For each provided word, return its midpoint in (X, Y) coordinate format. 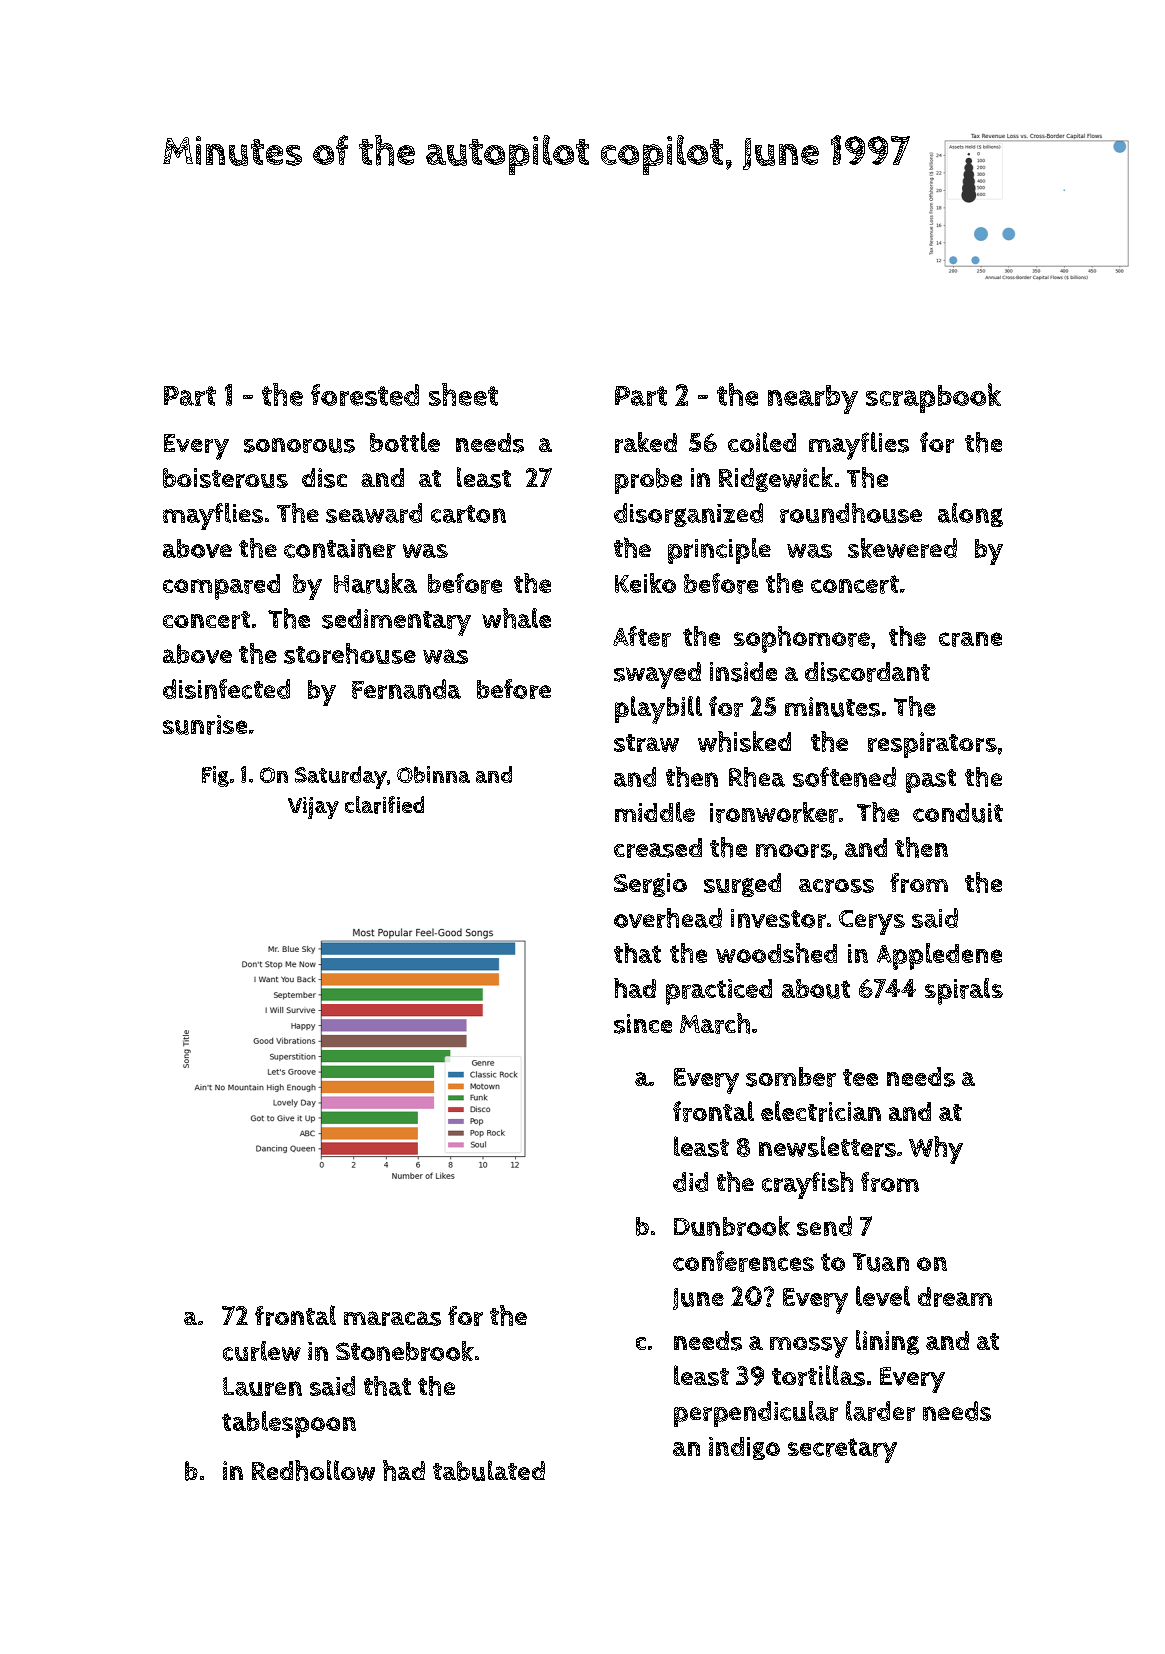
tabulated (489, 1470)
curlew (262, 1351)
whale (516, 618)
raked (646, 442)
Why (936, 1150)
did (690, 1182)
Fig (215, 776)
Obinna (433, 774)
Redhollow (313, 1470)
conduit (958, 813)
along (970, 515)
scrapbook (933, 398)
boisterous (225, 478)
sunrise (205, 725)
